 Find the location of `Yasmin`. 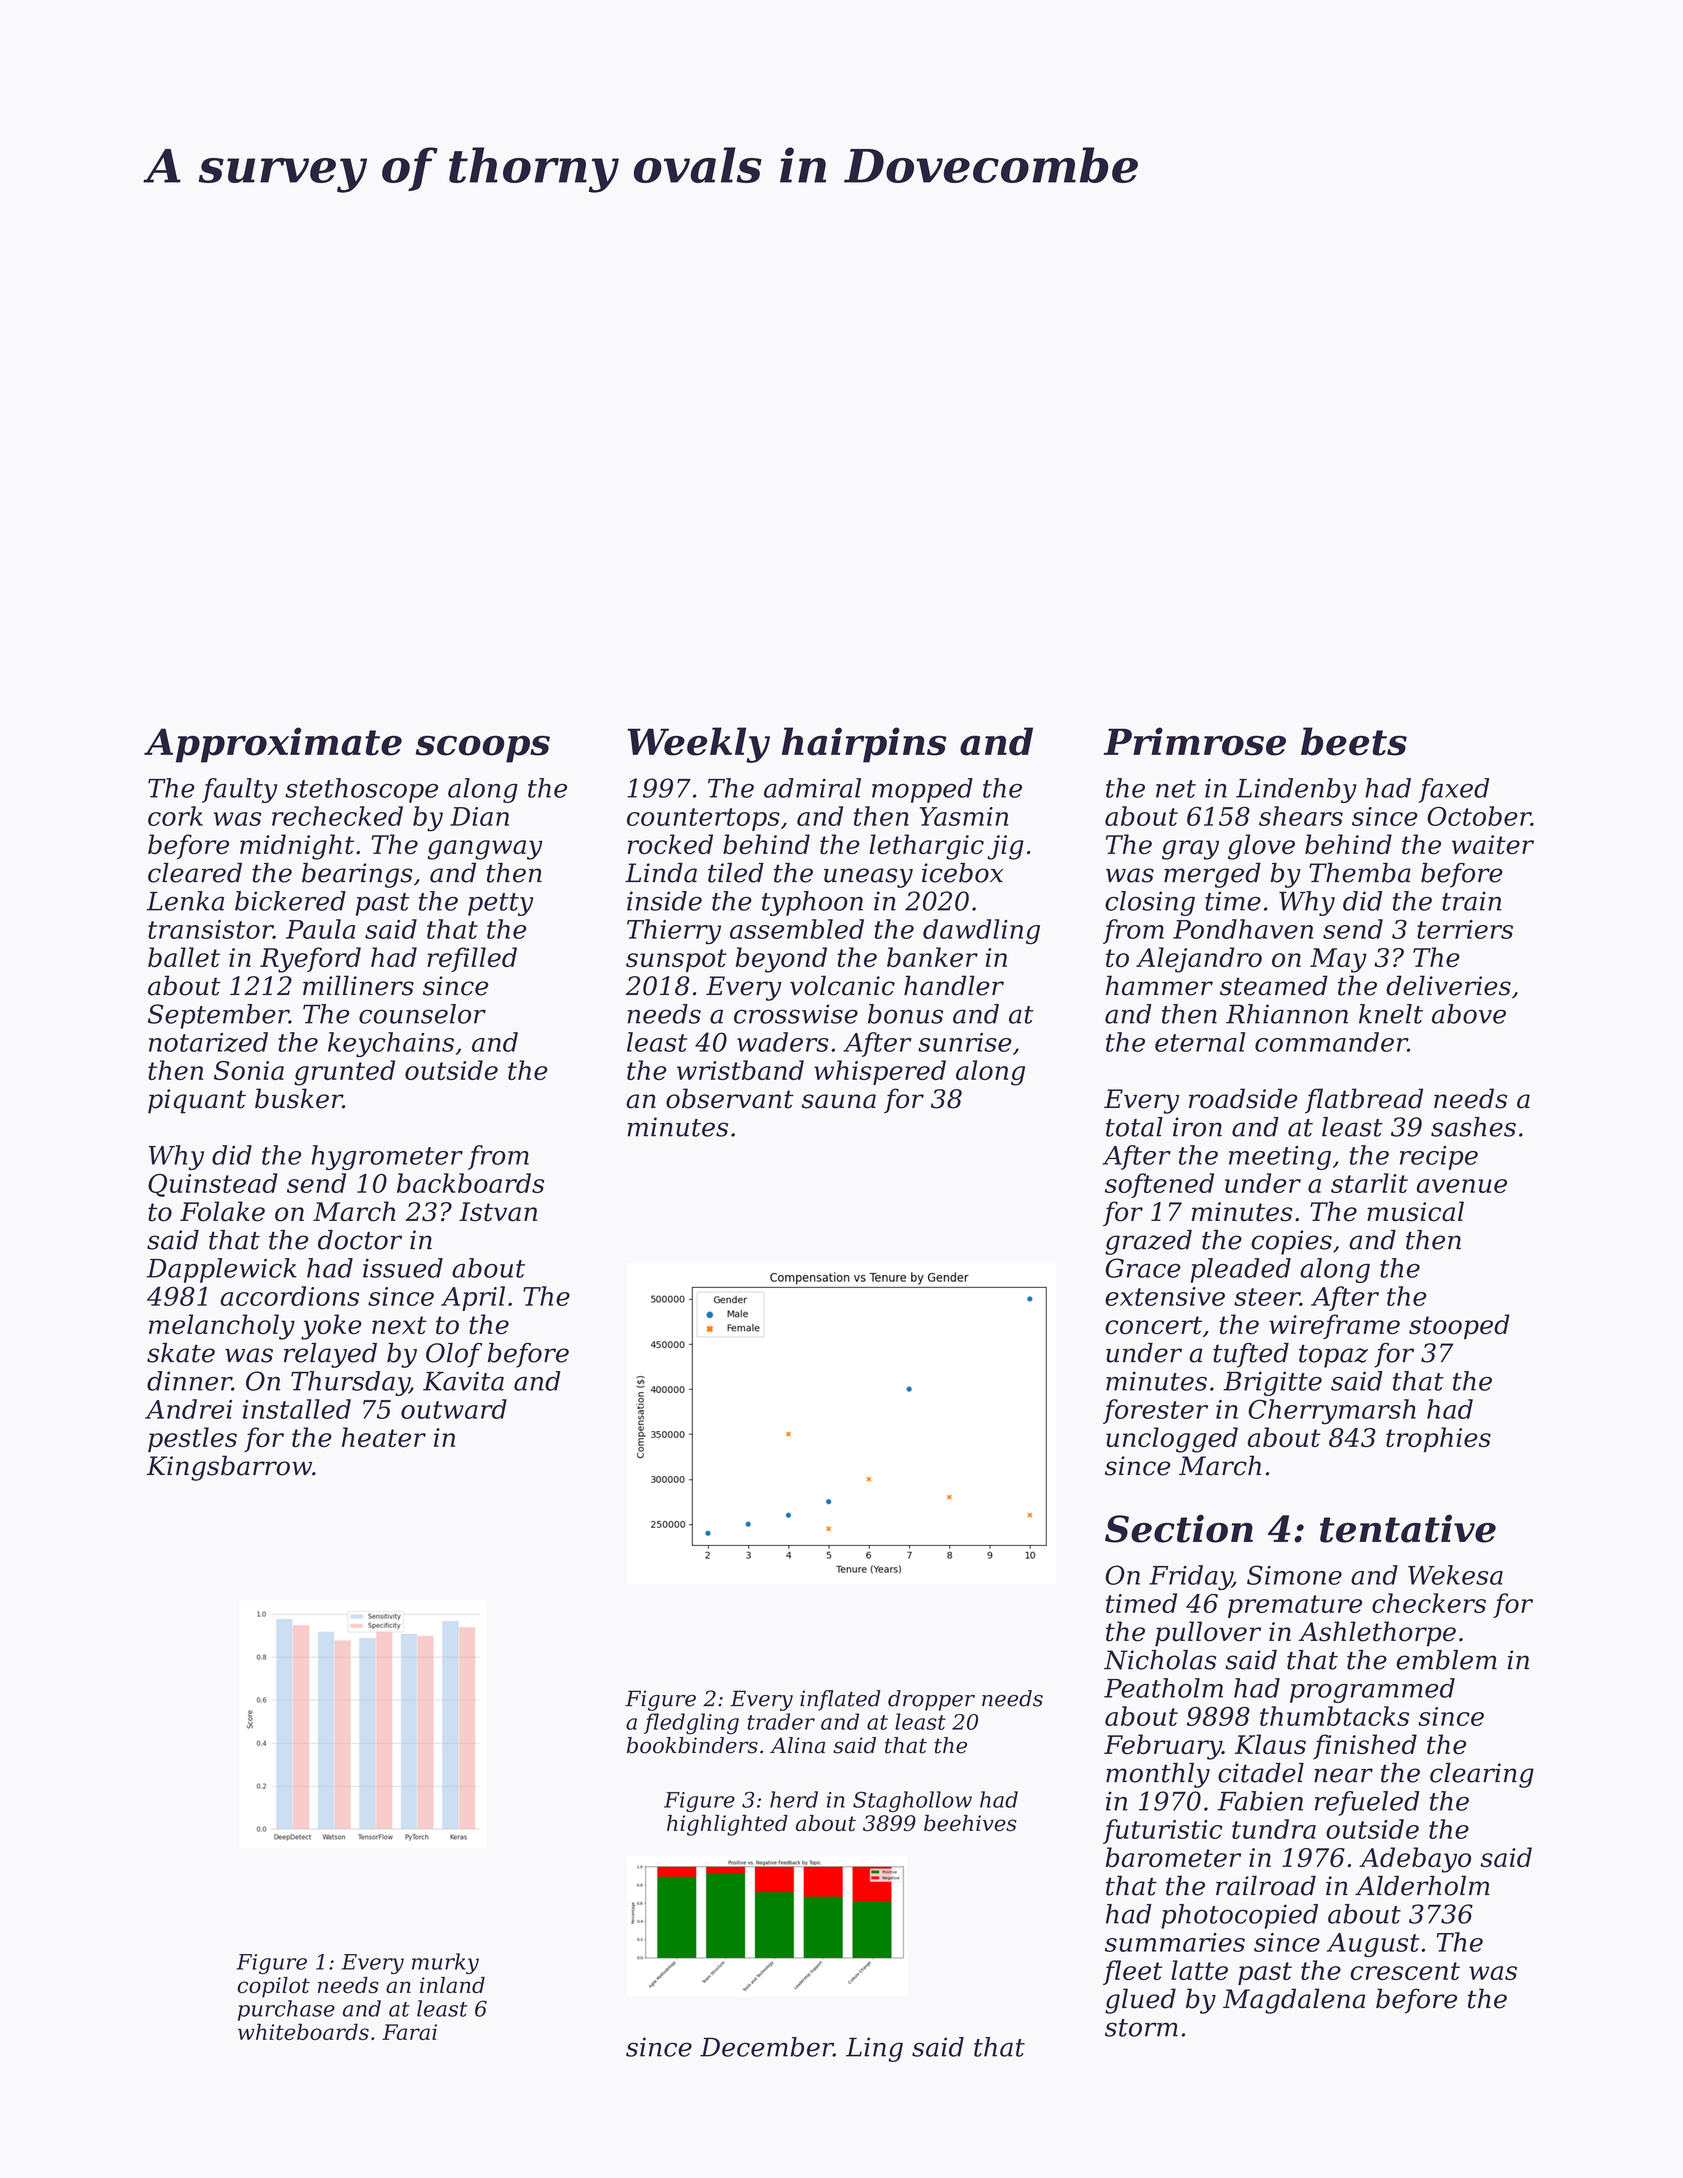

Yasmin is located at coordinates (964, 816).
